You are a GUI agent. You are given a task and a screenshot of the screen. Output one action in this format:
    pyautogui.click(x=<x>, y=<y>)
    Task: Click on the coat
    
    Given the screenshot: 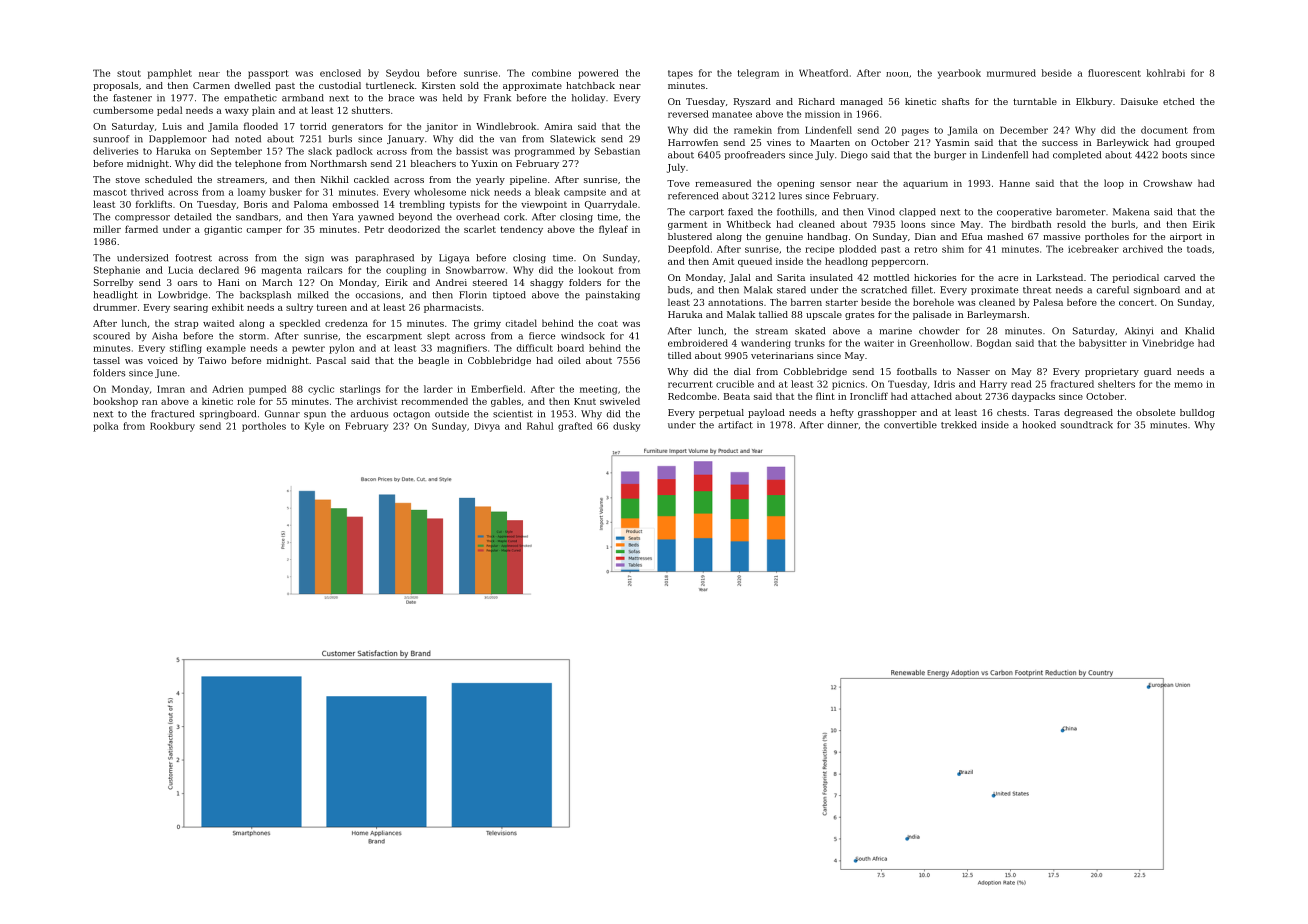 What is the action you would take?
    pyautogui.click(x=608, y=323)
